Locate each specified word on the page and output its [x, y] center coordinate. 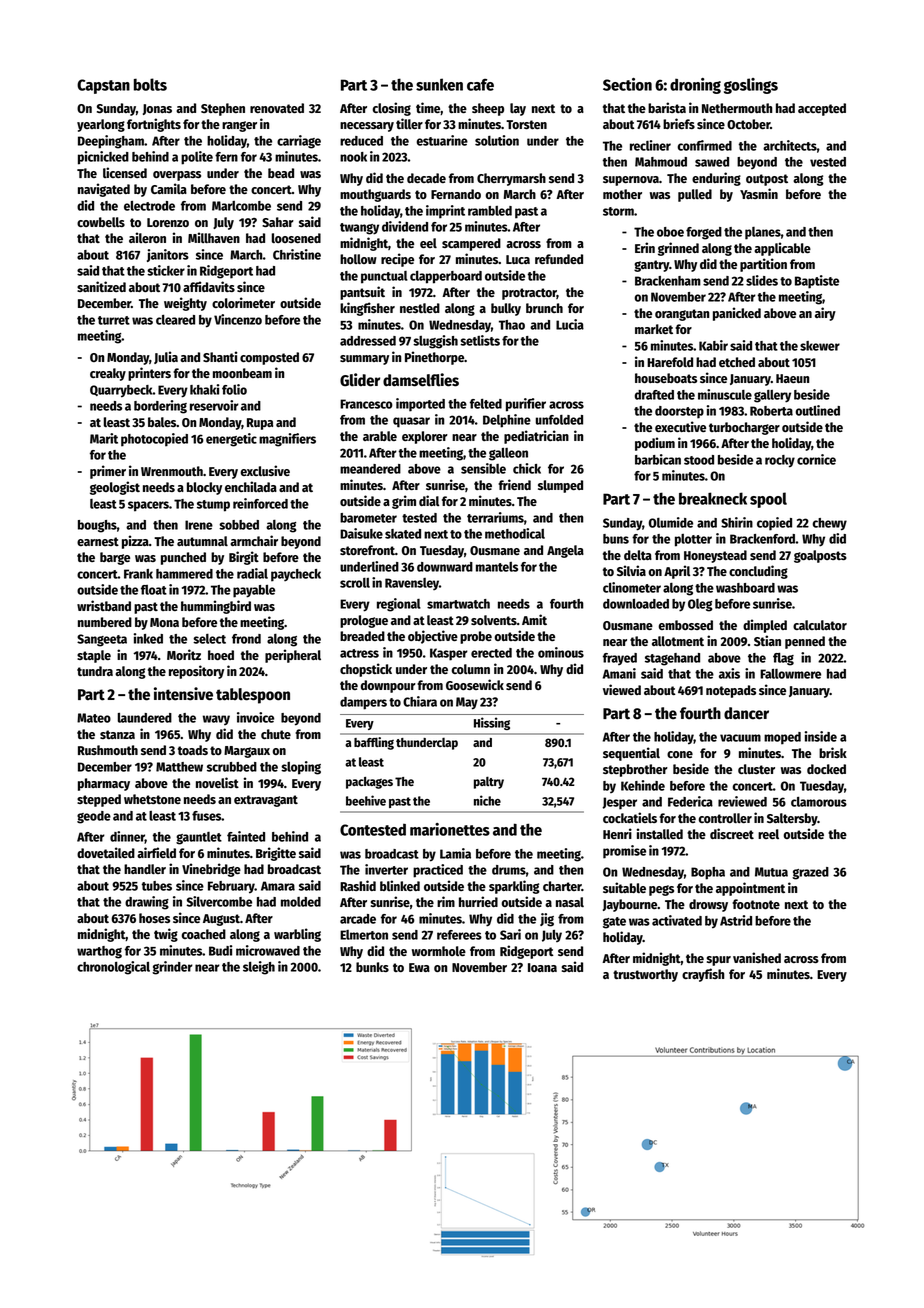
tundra [95, 671]
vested [828, 162]
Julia [166, 357]
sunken [439, 84]
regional [399, 605]
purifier [526, 405]
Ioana [542, 967]
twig [166, 935]
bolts [150, 84]
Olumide [671, 522]
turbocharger [744, 428]
